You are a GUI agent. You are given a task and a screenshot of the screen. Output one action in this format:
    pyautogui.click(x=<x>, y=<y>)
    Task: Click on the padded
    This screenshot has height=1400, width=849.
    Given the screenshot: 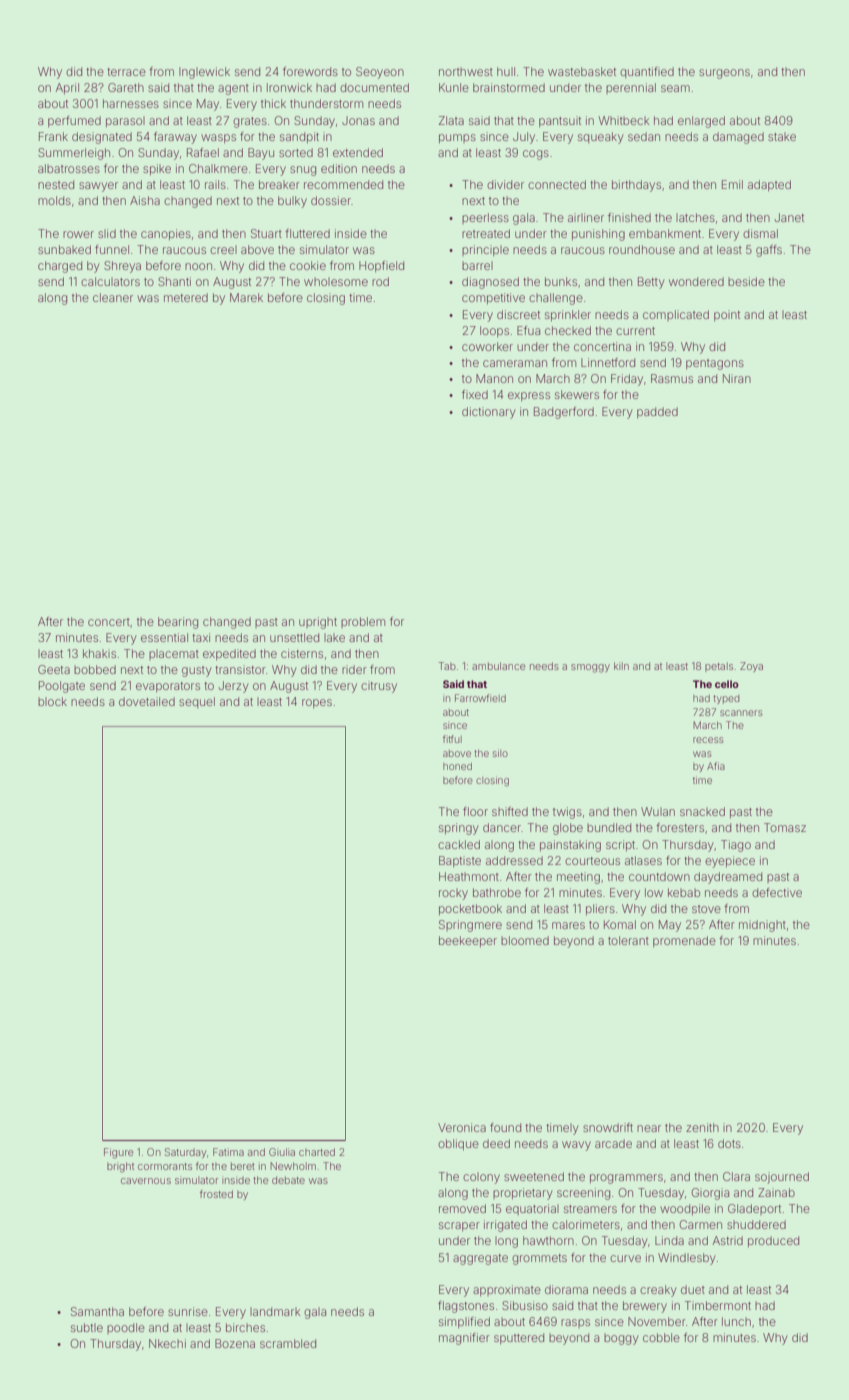 What is the action you would take?
    pyautogui.click(x=657, y=412)
